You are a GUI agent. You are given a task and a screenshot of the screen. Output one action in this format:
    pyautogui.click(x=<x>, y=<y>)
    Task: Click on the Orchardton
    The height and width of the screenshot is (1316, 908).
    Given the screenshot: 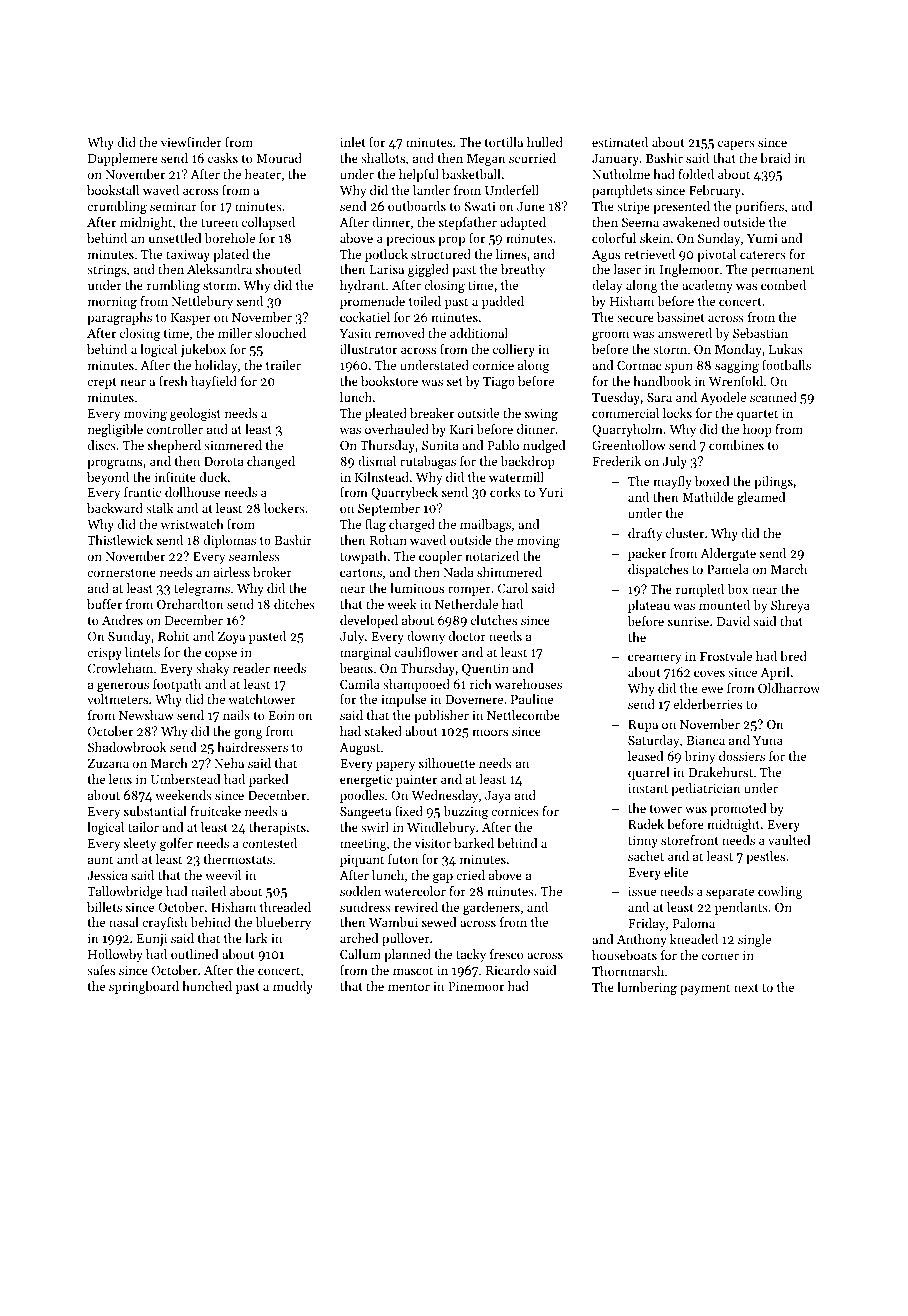 What is the action you would take?
    pyautogui.click(x=190, y=604)
